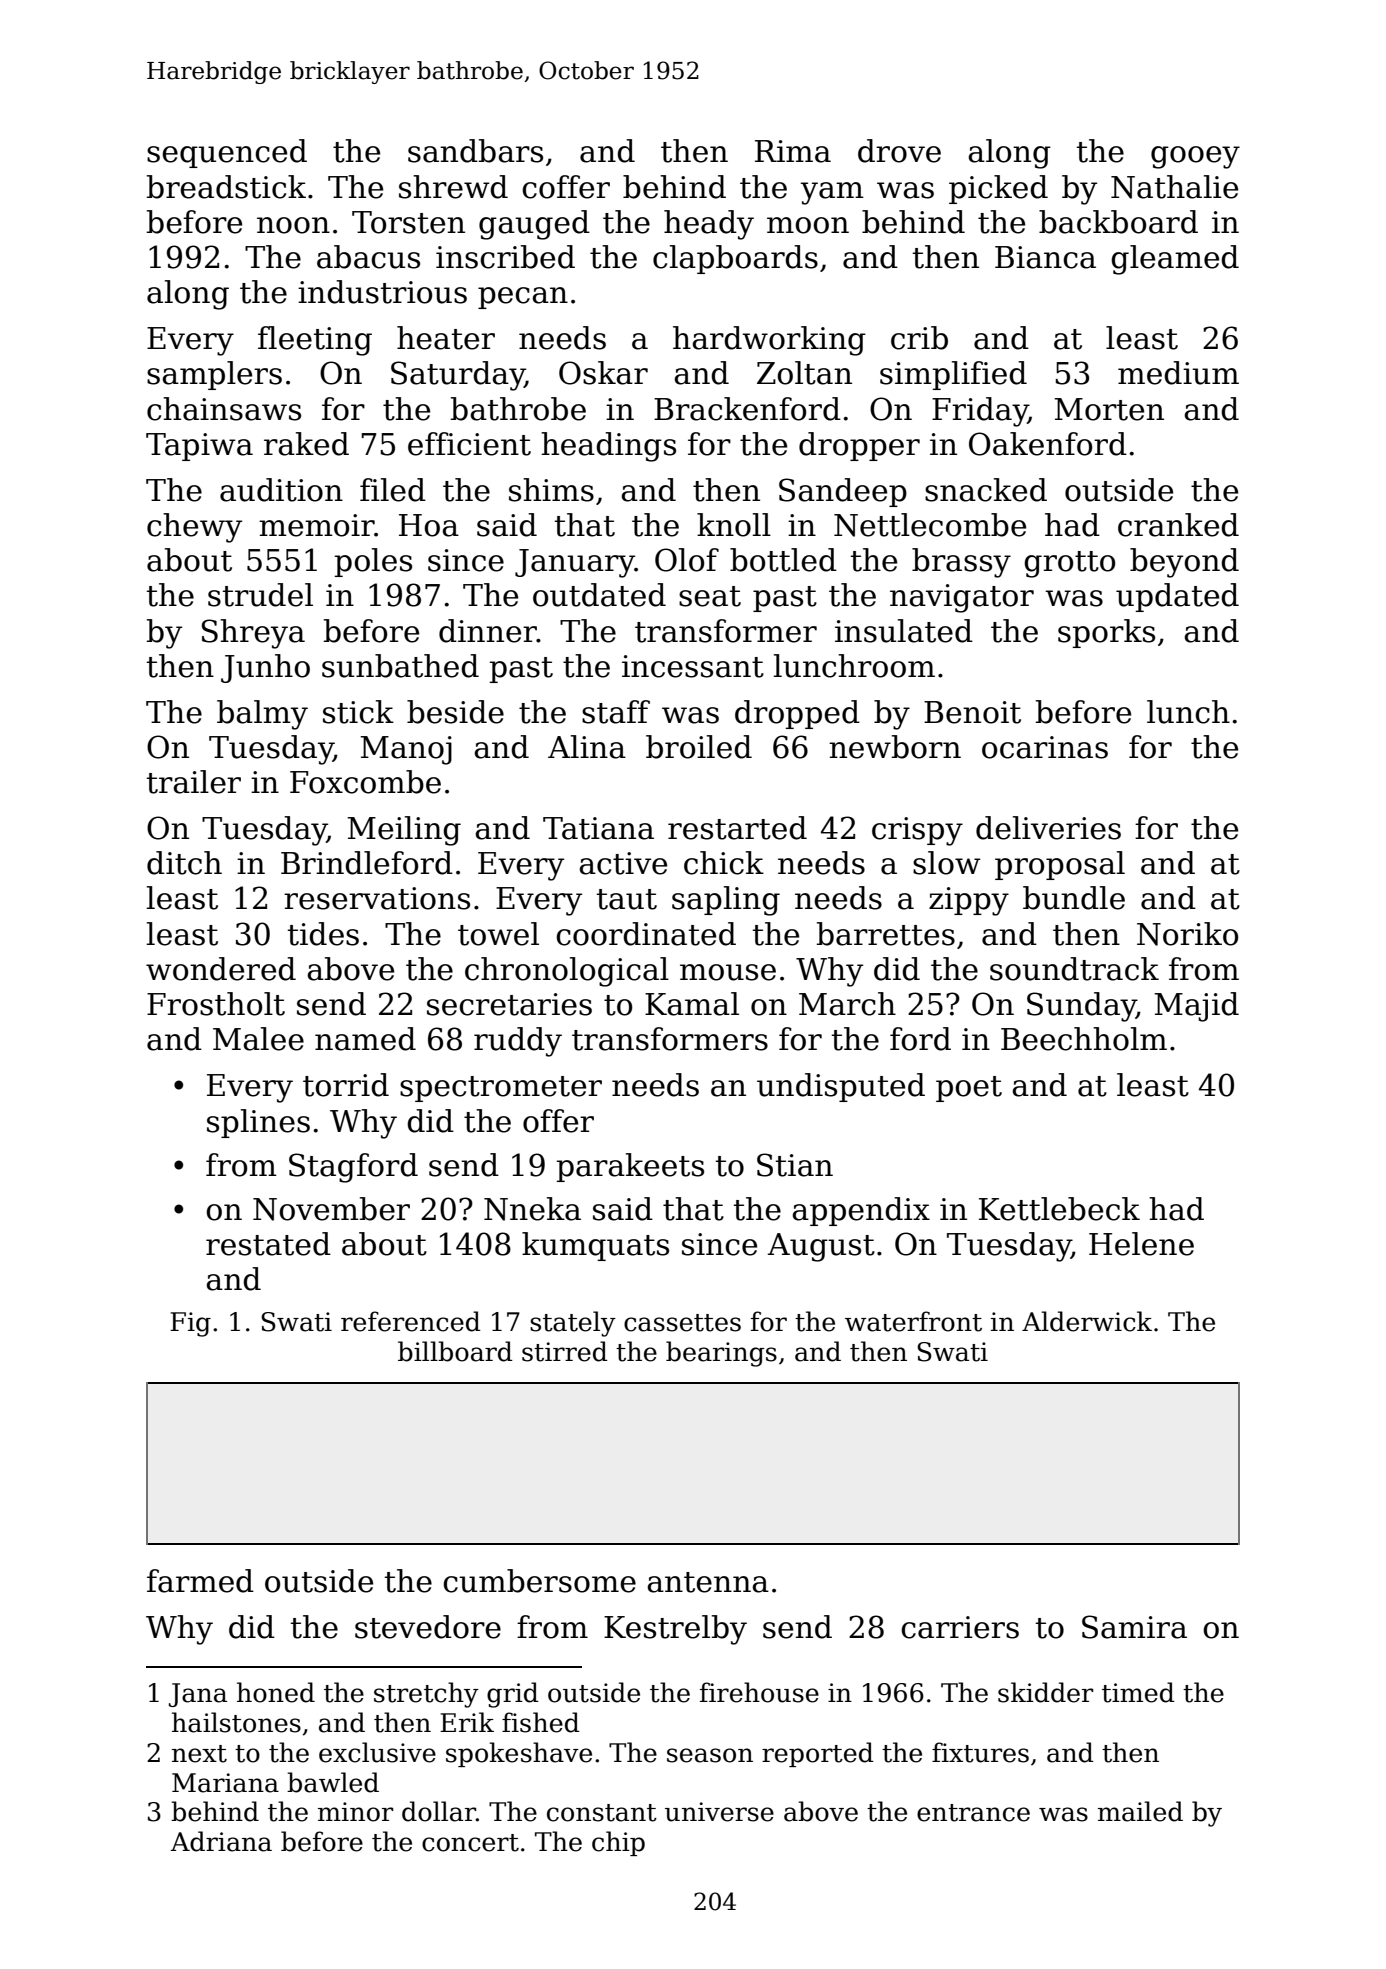 The height and width of the screenshot is (1969, 1386). Describe the element at coordinates (446, 338) in the screenshot. I see `heater` at that location.
